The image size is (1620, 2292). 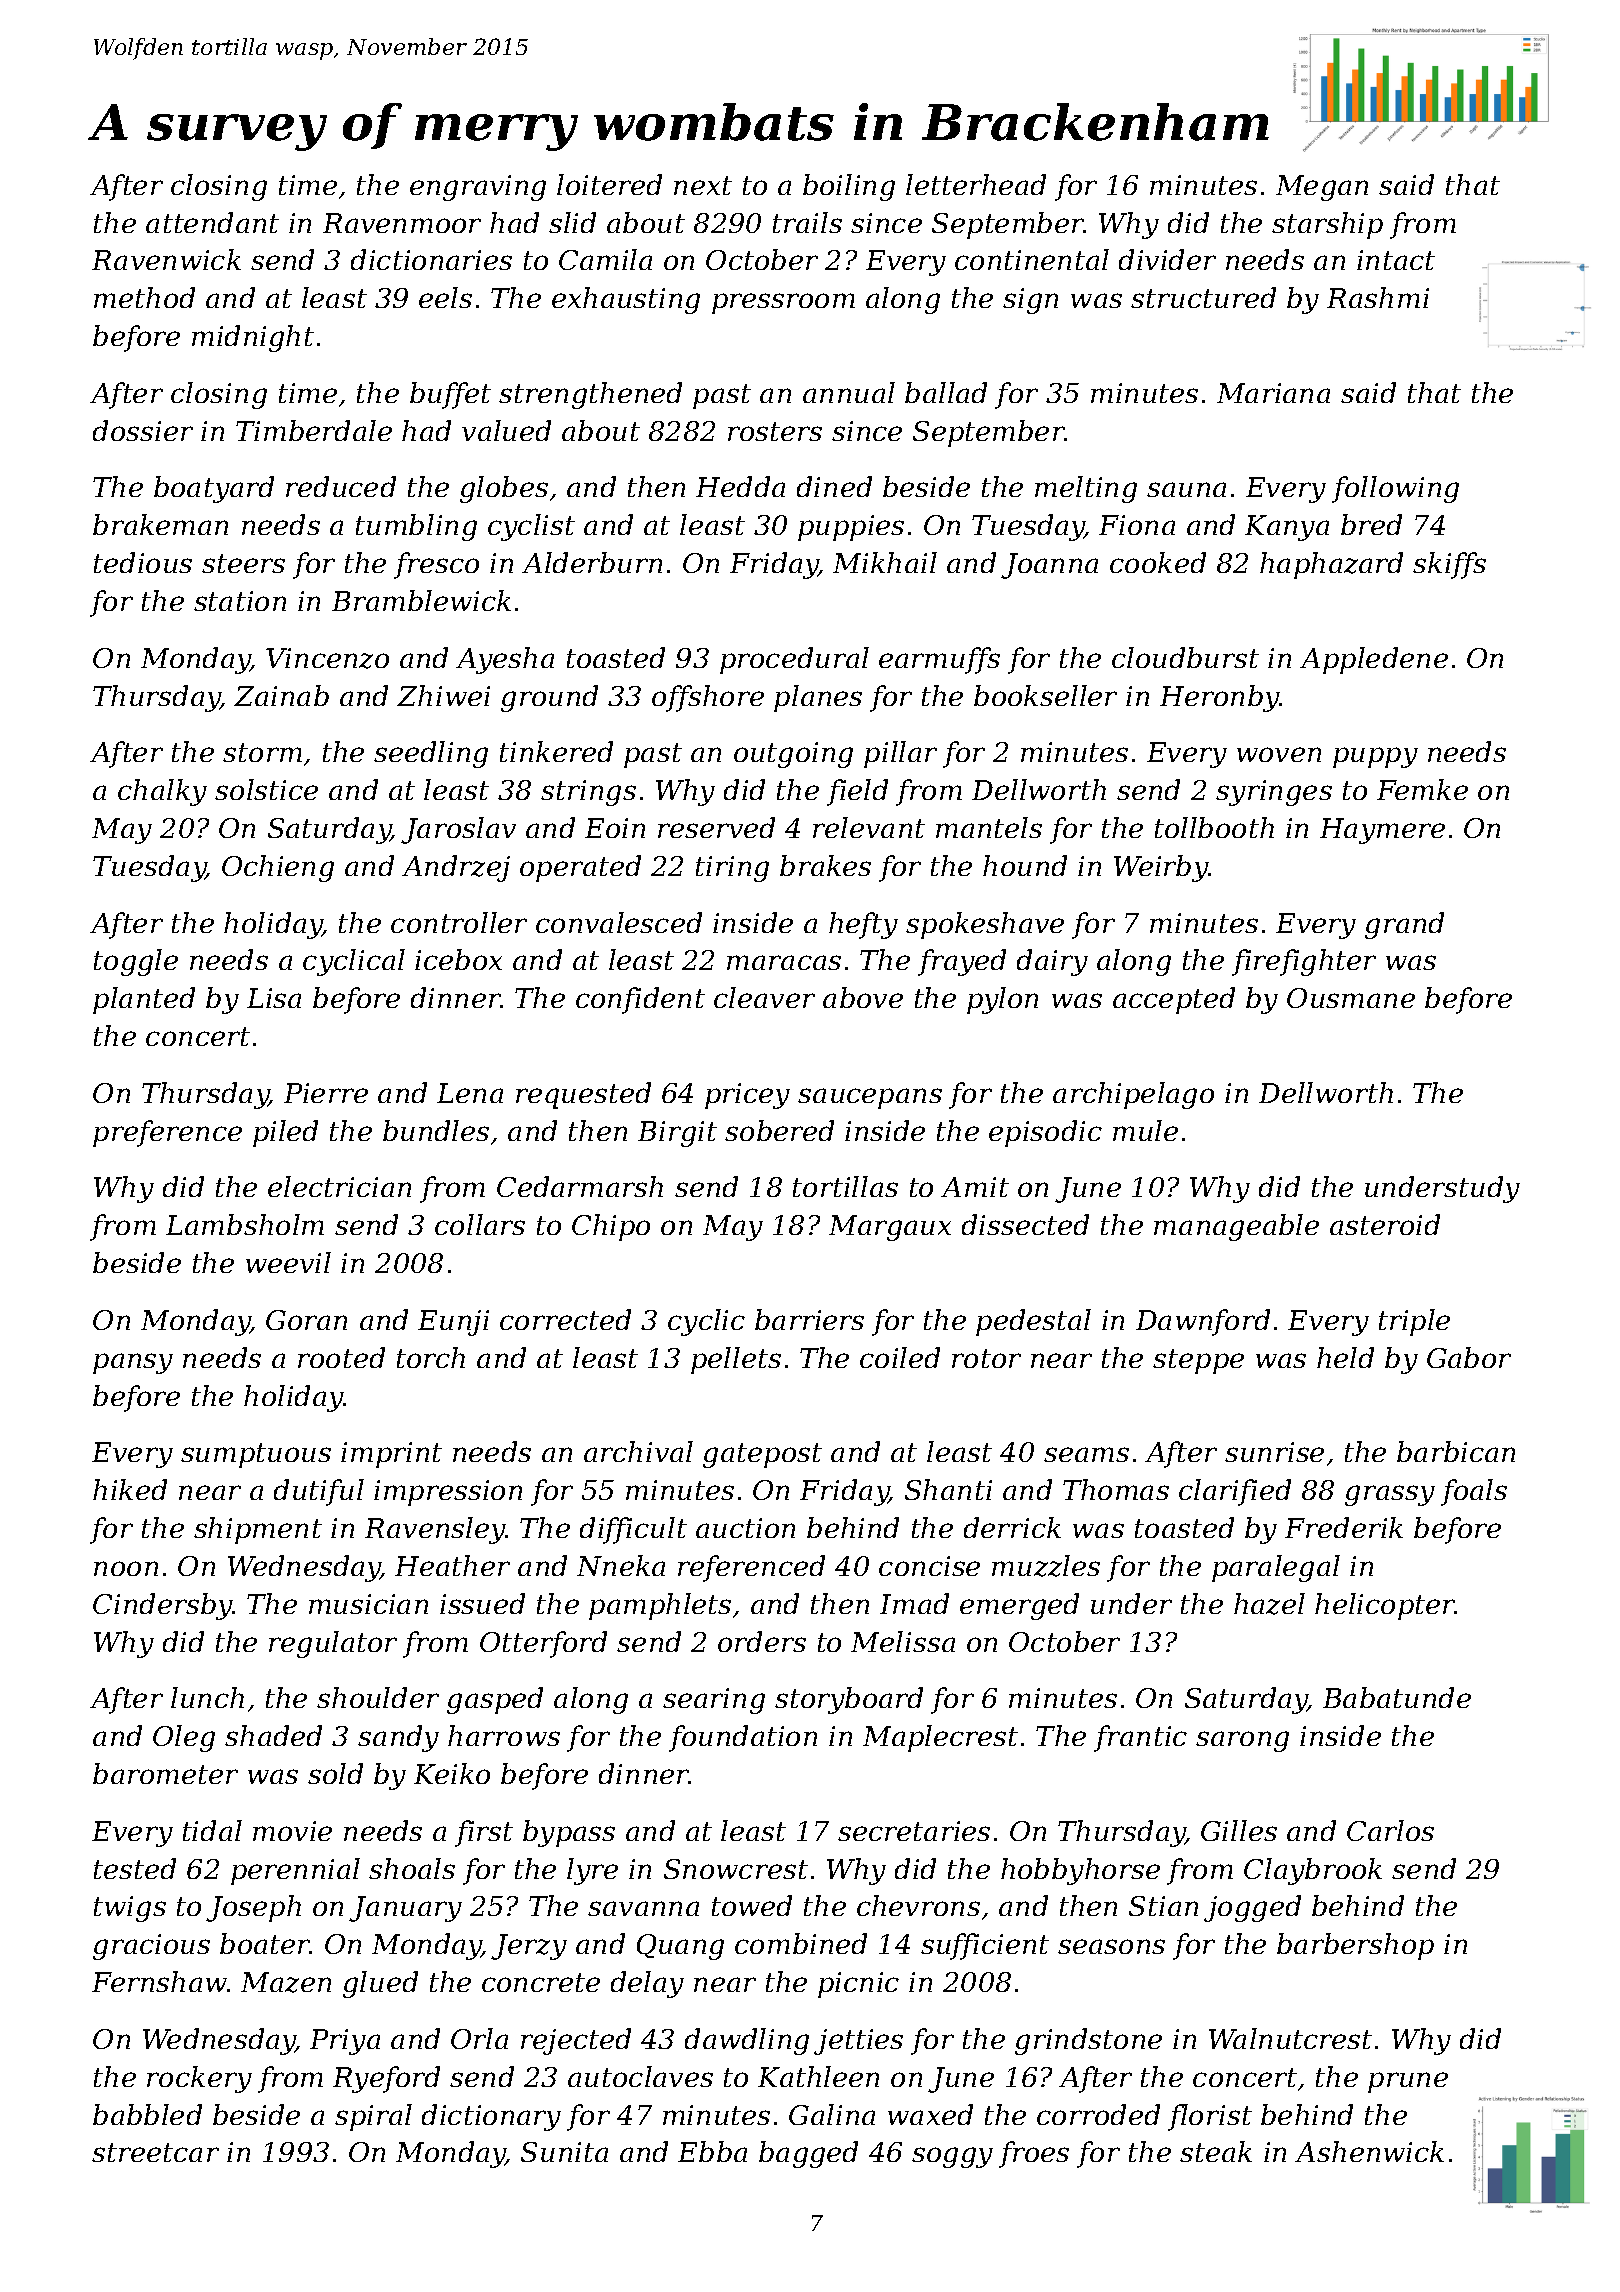 What do you see at coordinates (809, 1319) in the screenshot?
I see `barriers` at bounding box center [809, 1319].
